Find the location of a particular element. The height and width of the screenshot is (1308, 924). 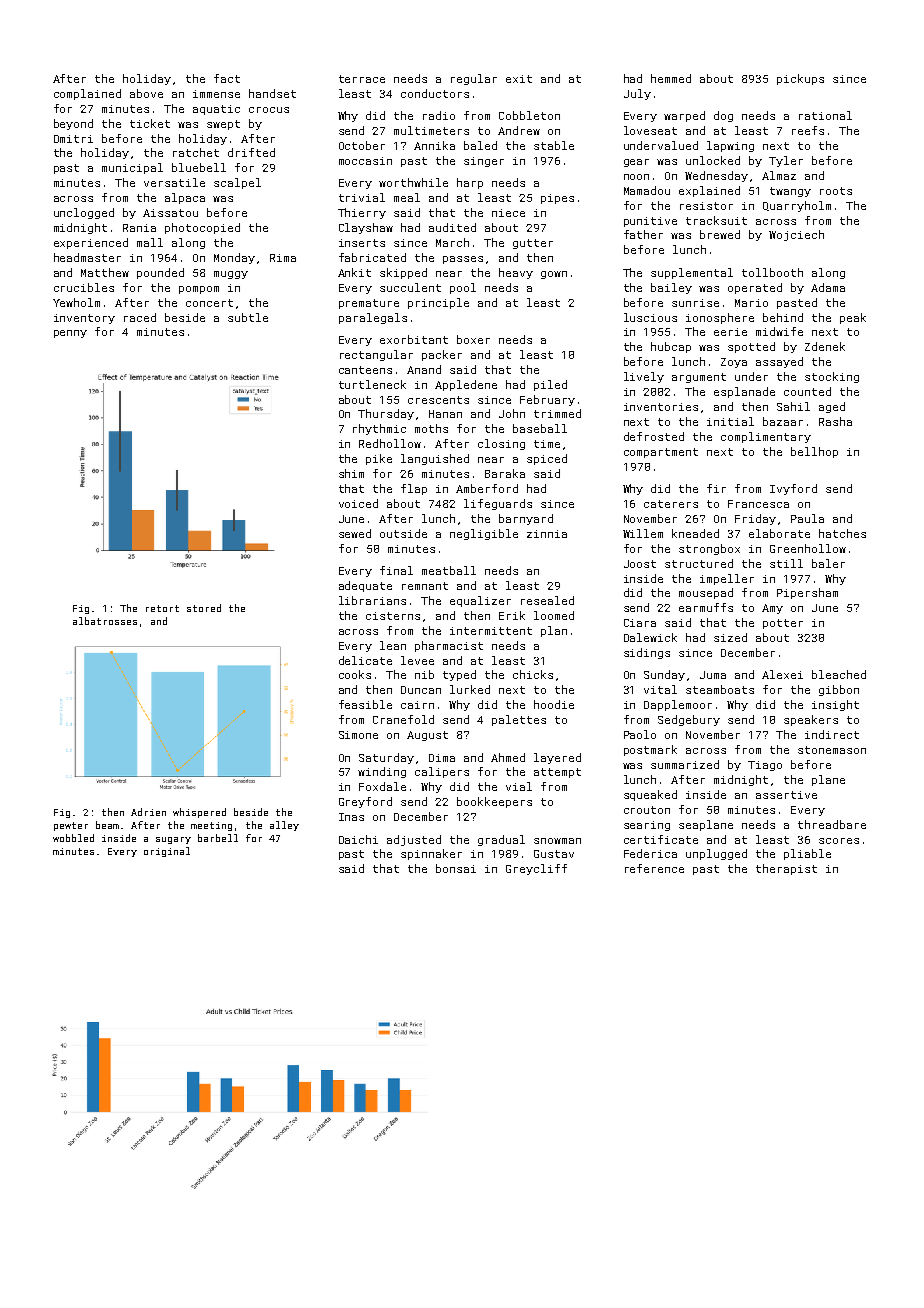

immense is located at coordinates (216, 94).
